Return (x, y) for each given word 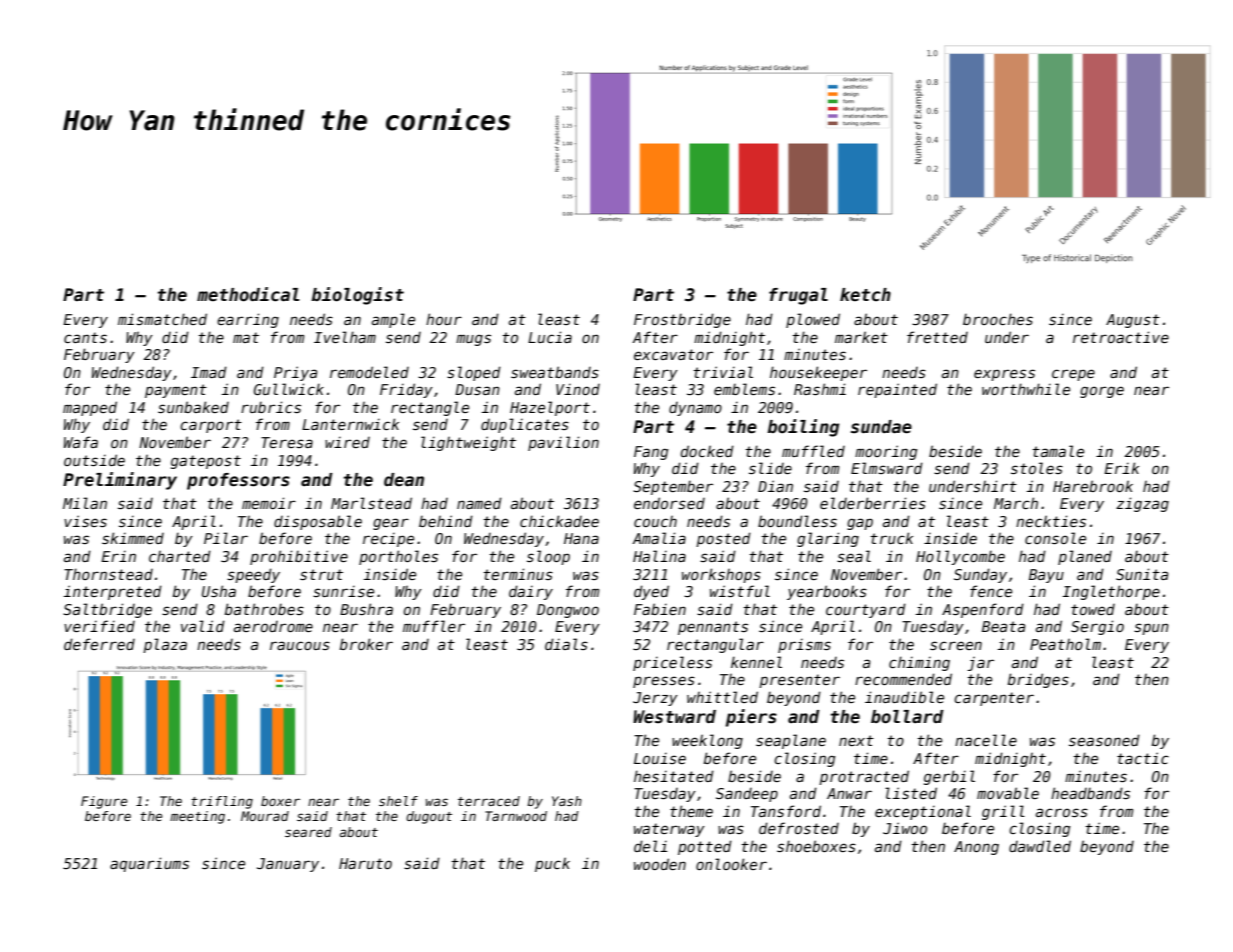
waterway (669, 830)
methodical (248, 294)
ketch (865, 295)
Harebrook (1093, 486)
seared (308, 832)
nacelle (986, 740)
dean (404, 480)
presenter (799, 681)
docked (707, 451)
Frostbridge (682, 320)
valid (203, 626)
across (1062, 812)
